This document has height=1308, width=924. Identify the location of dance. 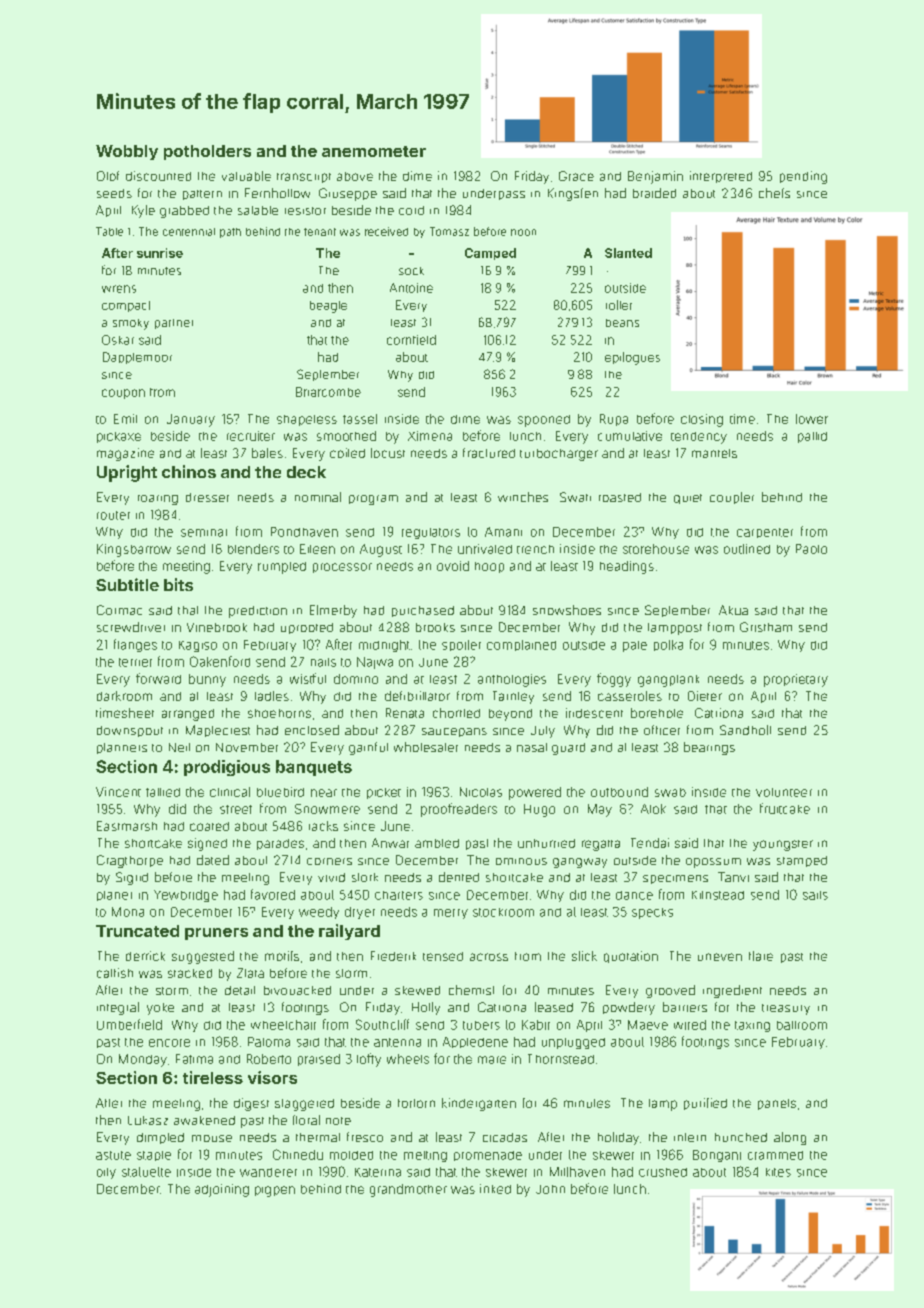
(634, 895).
